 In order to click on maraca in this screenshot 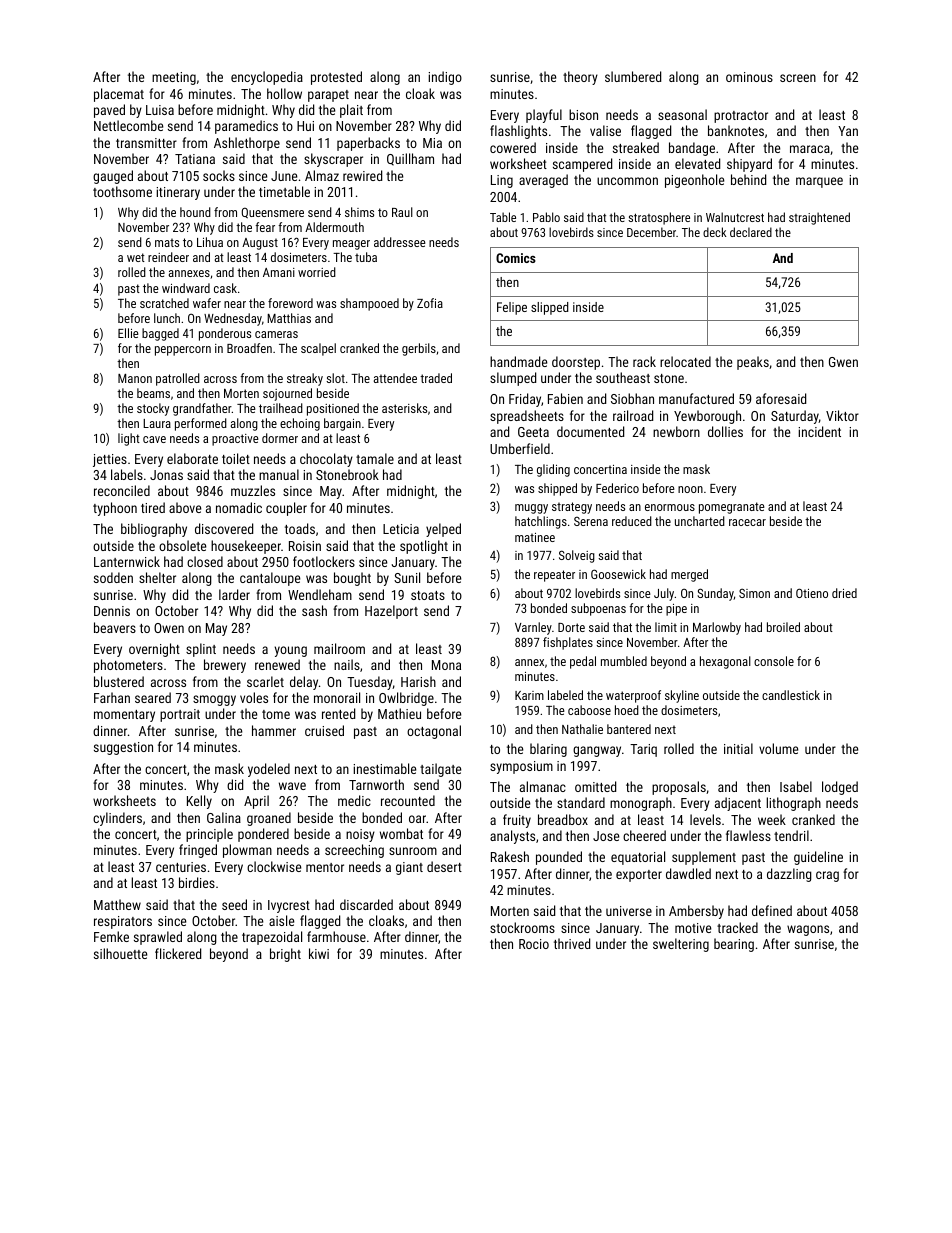, I will do `click(810, 149)`.
